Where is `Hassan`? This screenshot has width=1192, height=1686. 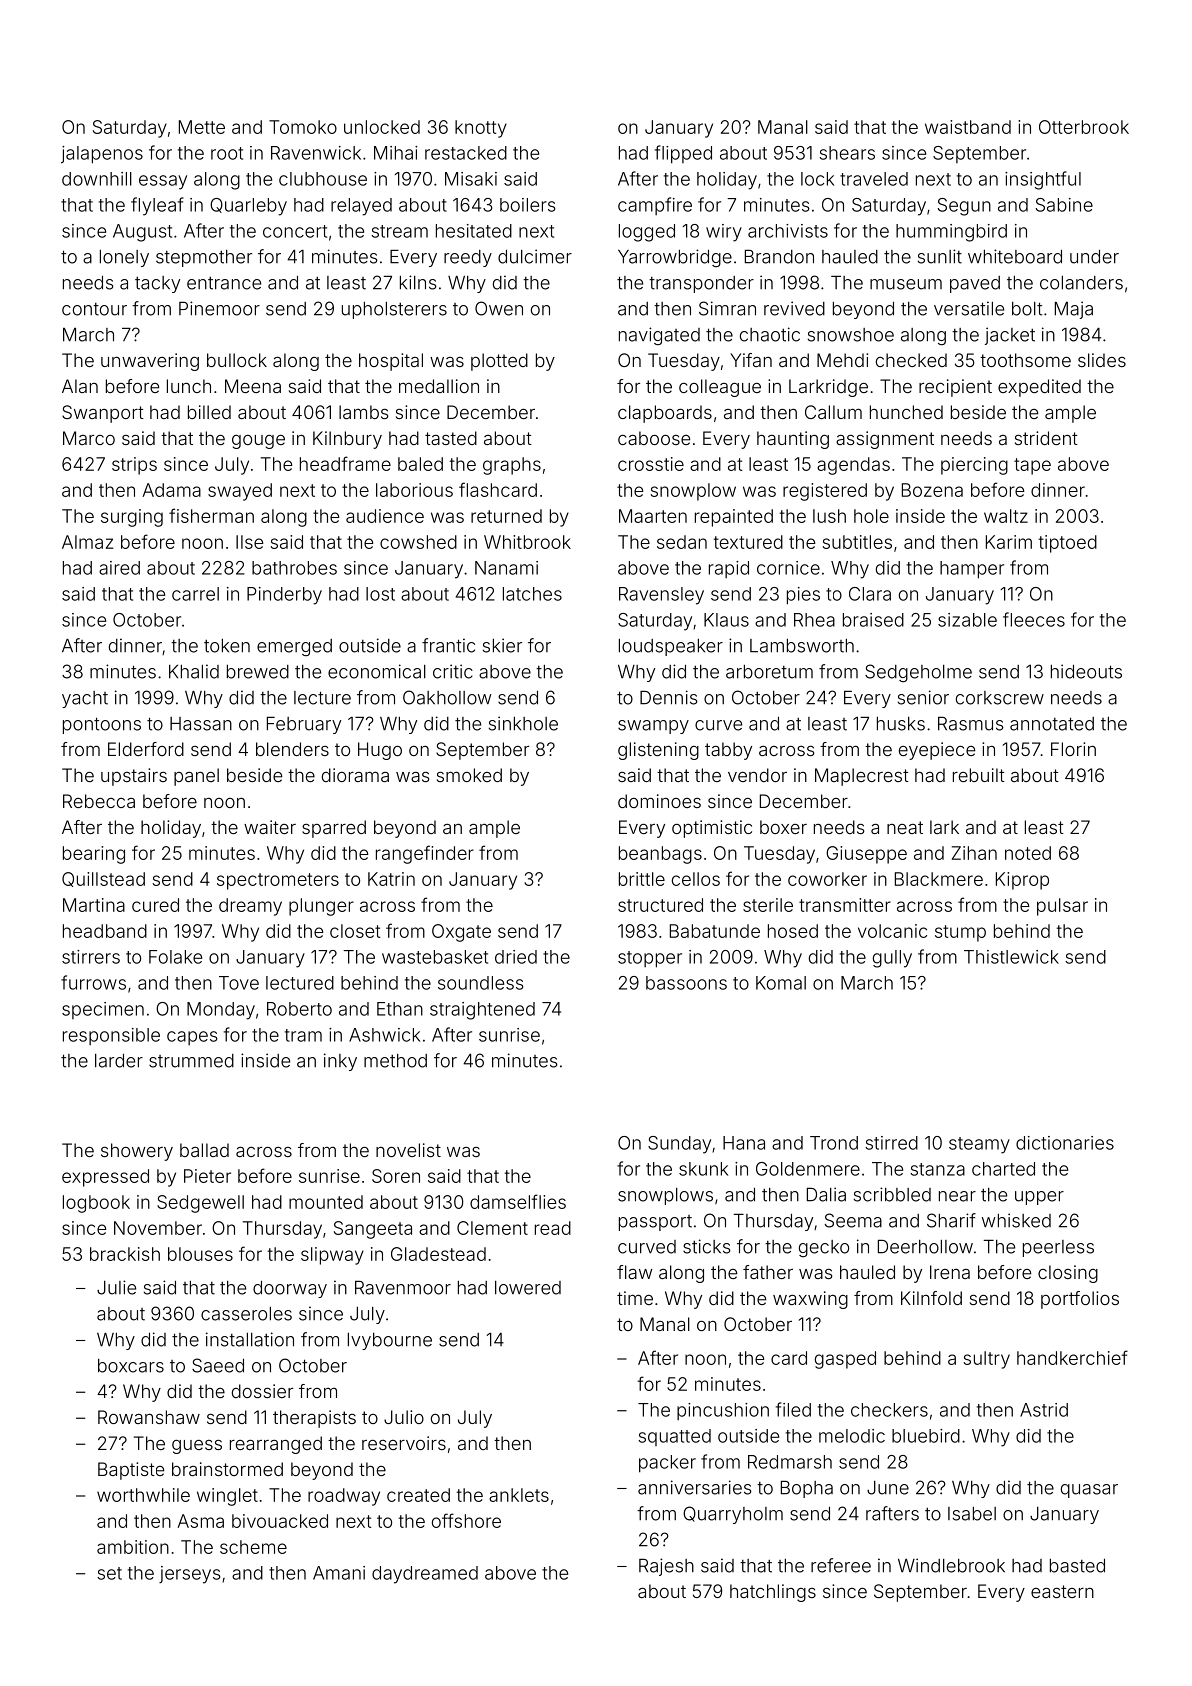 Hassan is located at coordinates (201, 724).
